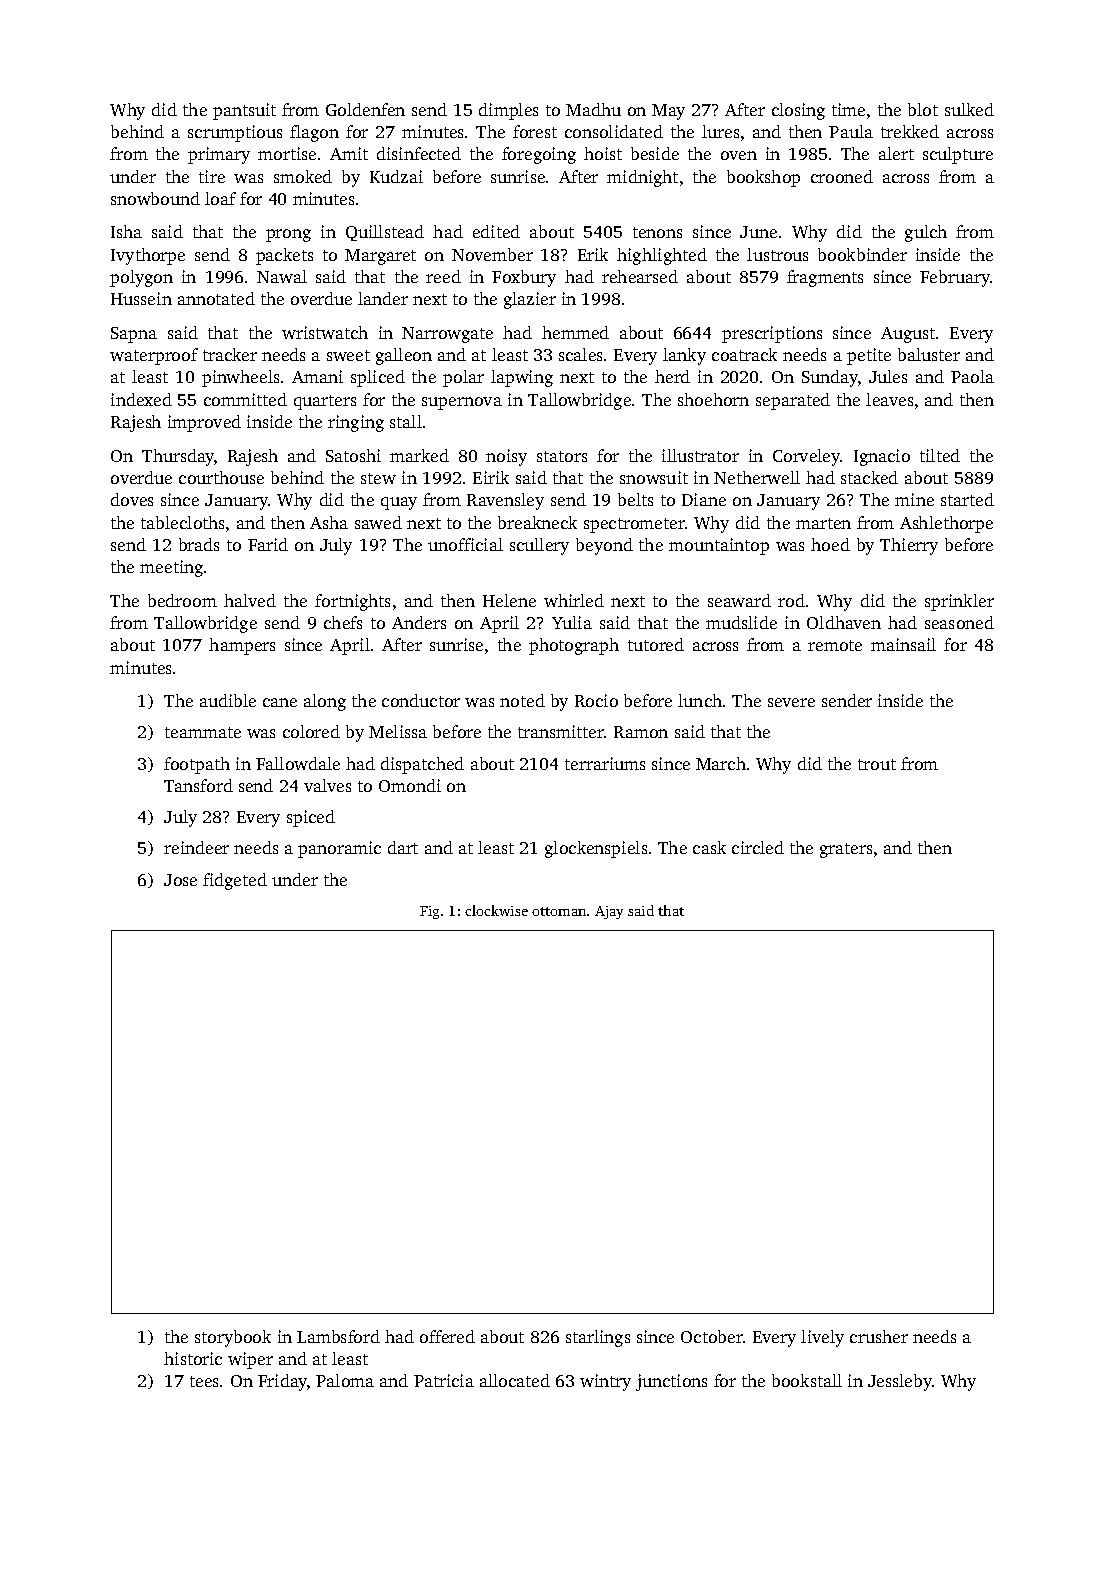 The width and height of the page is (1105, 1569). What do you see at coordinates (444, 1380) in the page?
I see `Patricia` at bounding box center [444, 1380].
